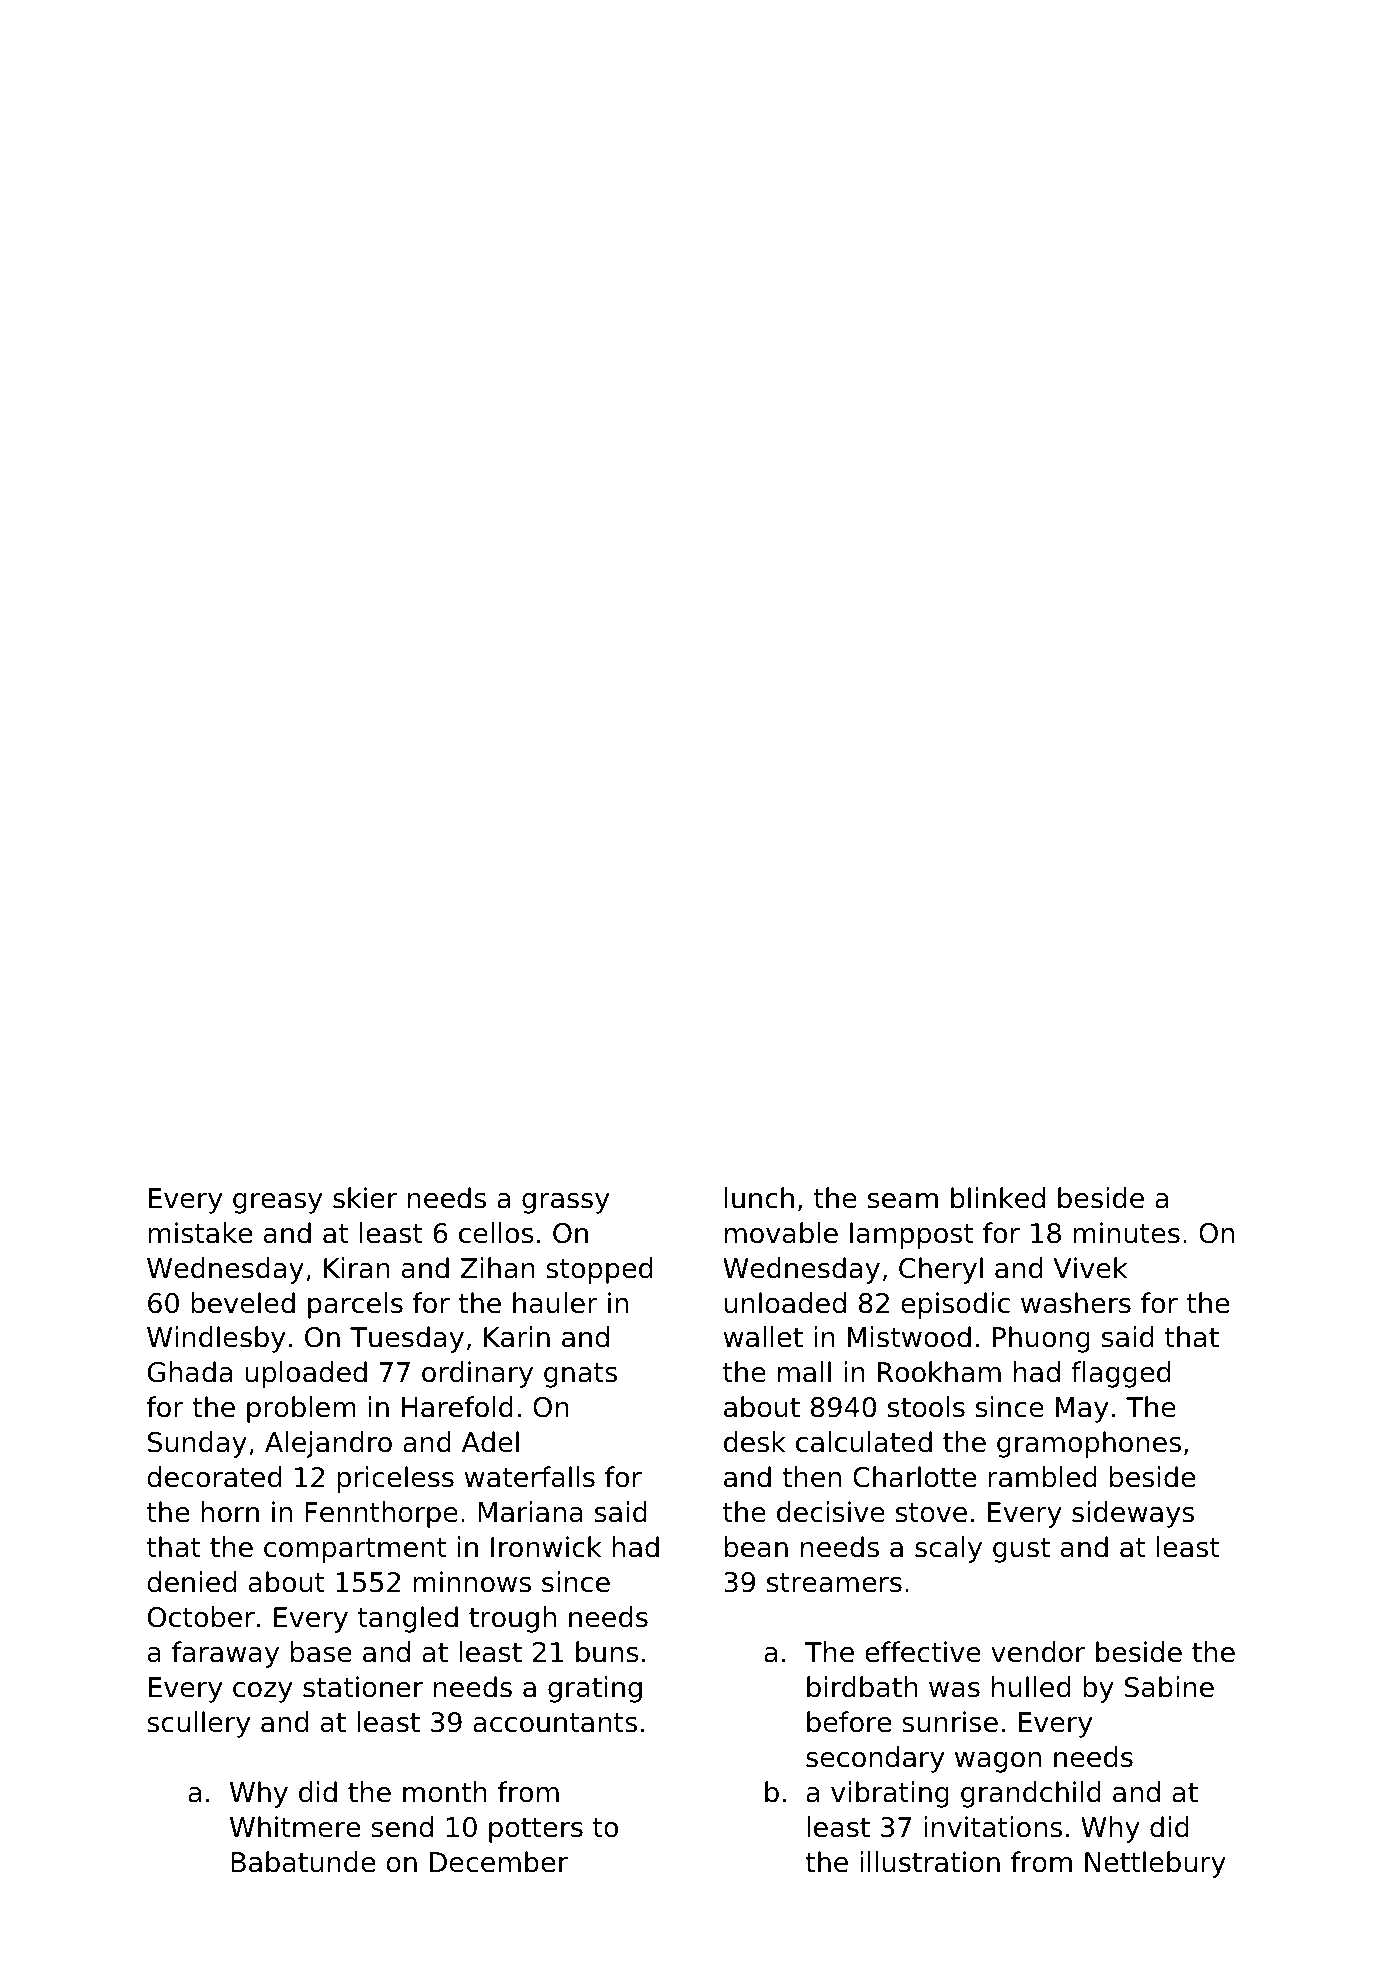 This screenshot has height=1969, width=1386. I want to click on blinked, so click(998, 1198).
